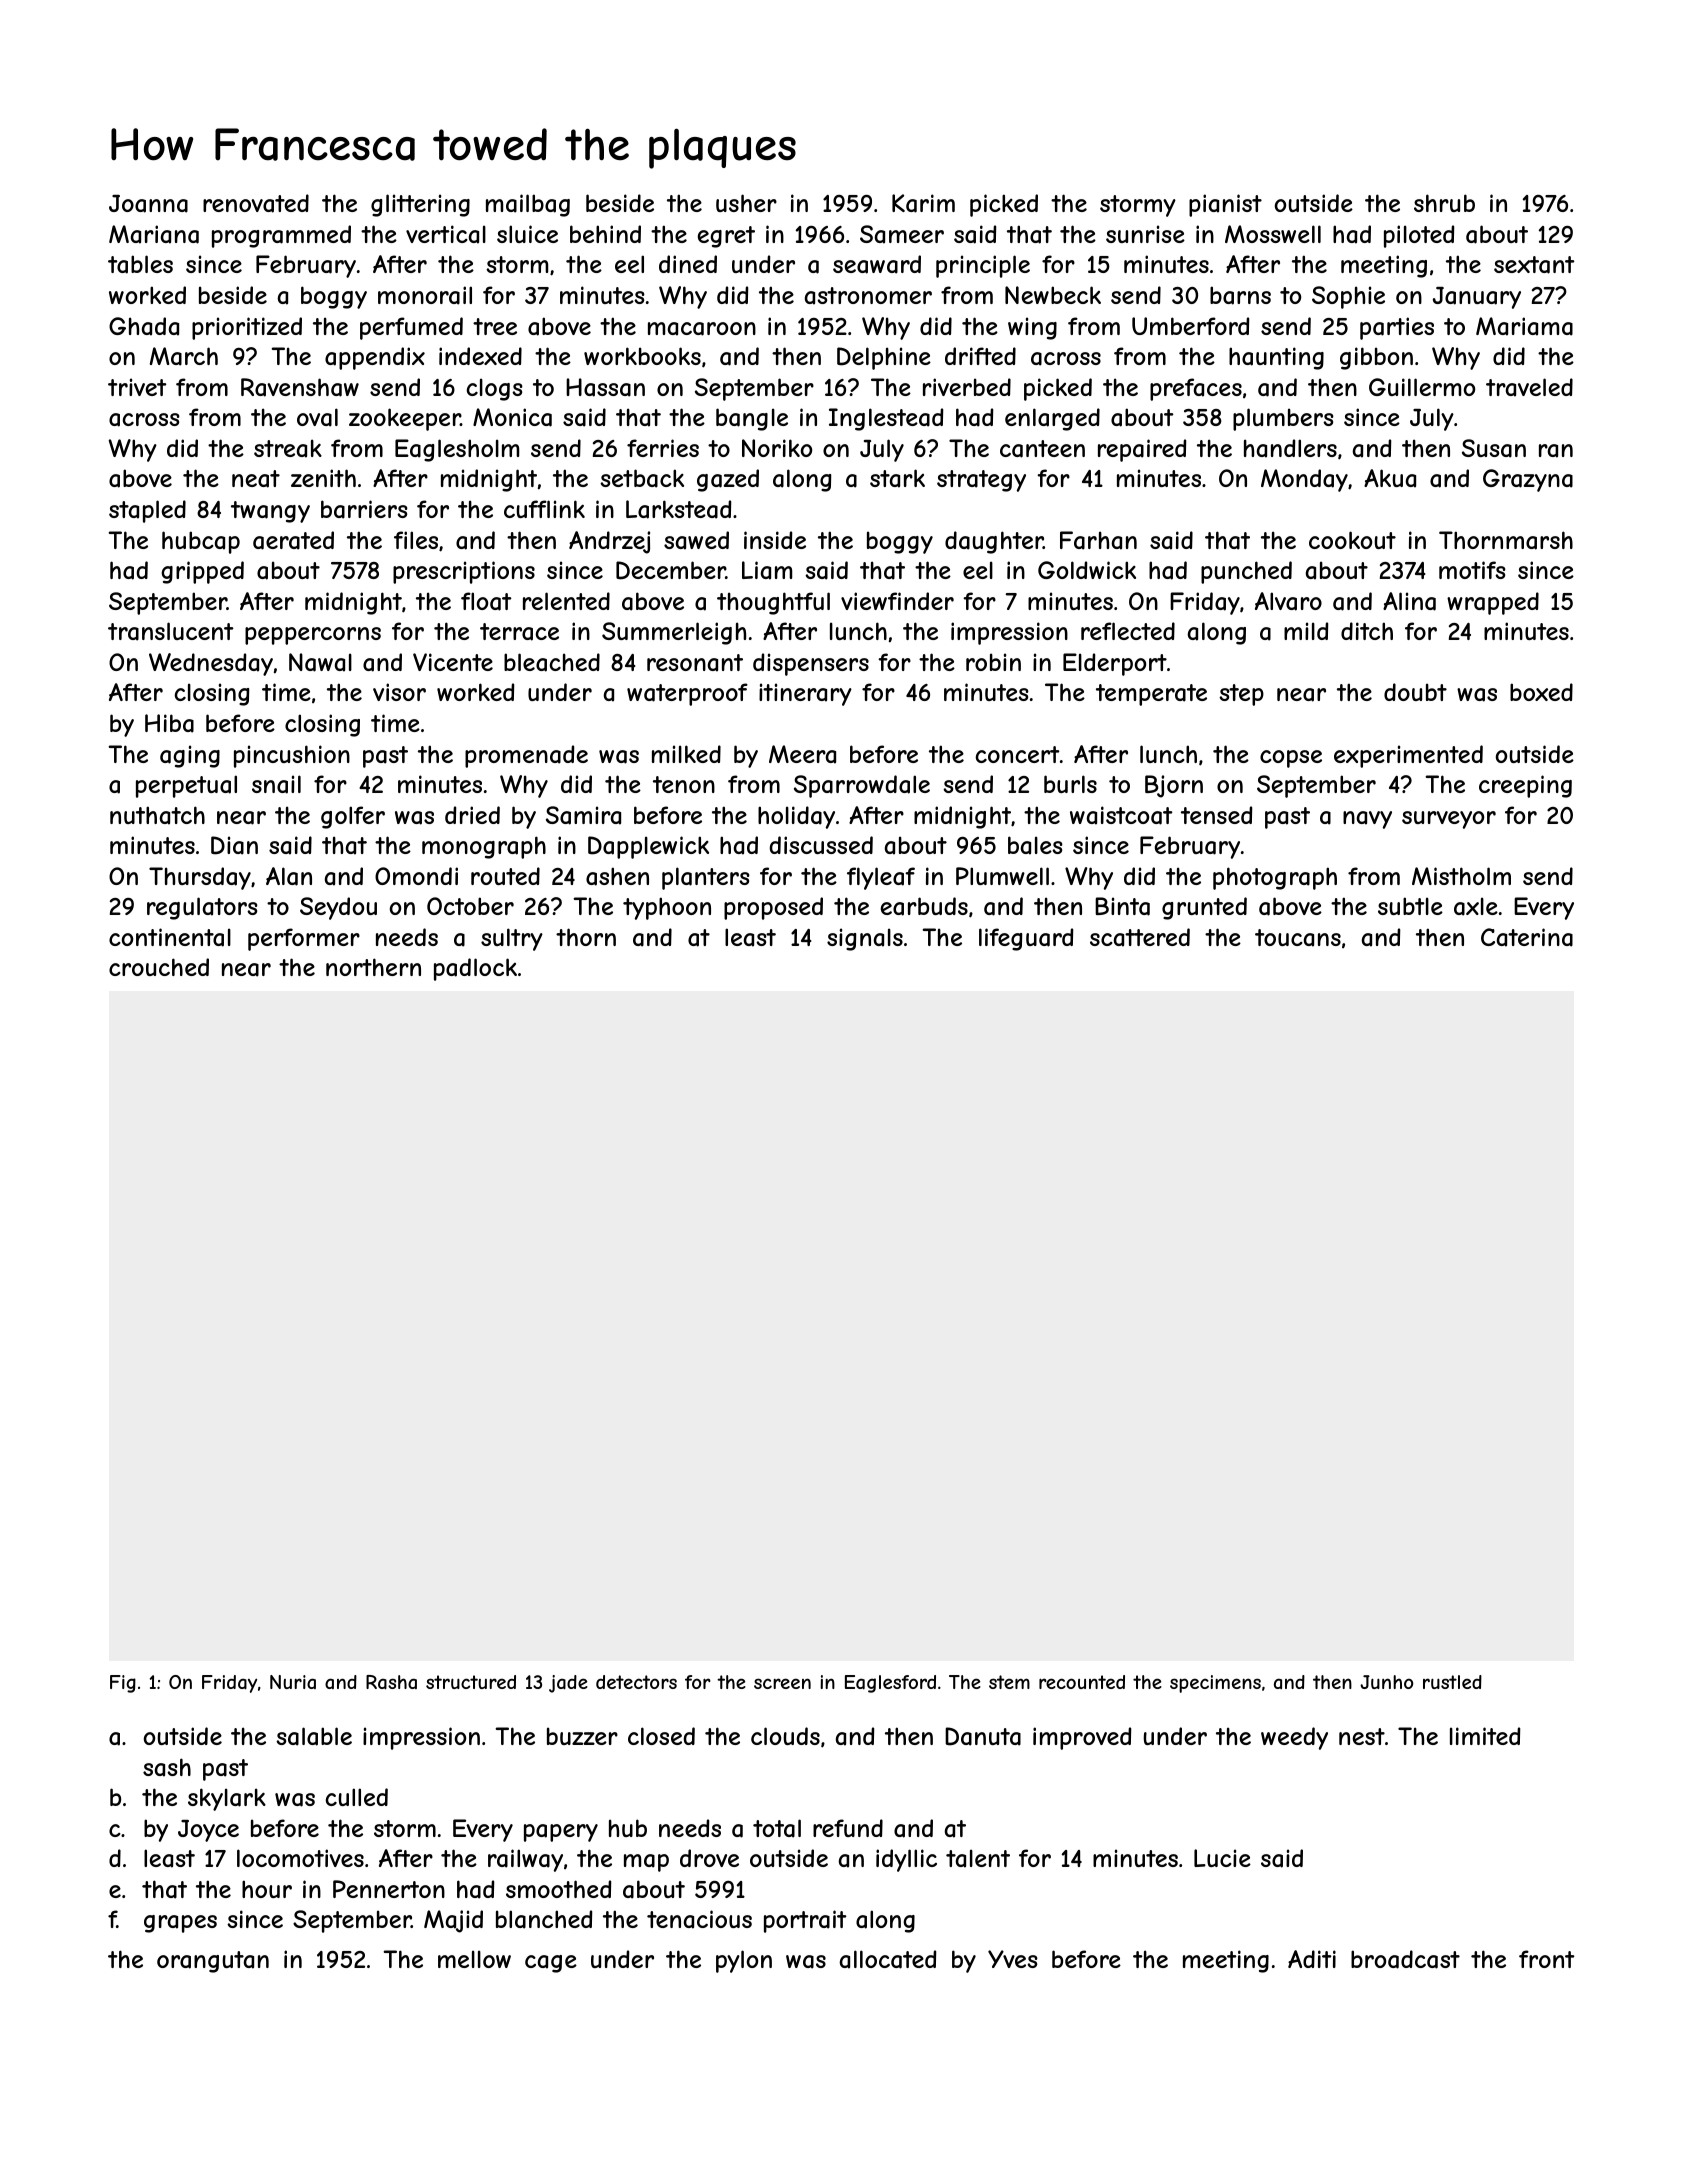  I want to click on regulators, so click(202, 908).
